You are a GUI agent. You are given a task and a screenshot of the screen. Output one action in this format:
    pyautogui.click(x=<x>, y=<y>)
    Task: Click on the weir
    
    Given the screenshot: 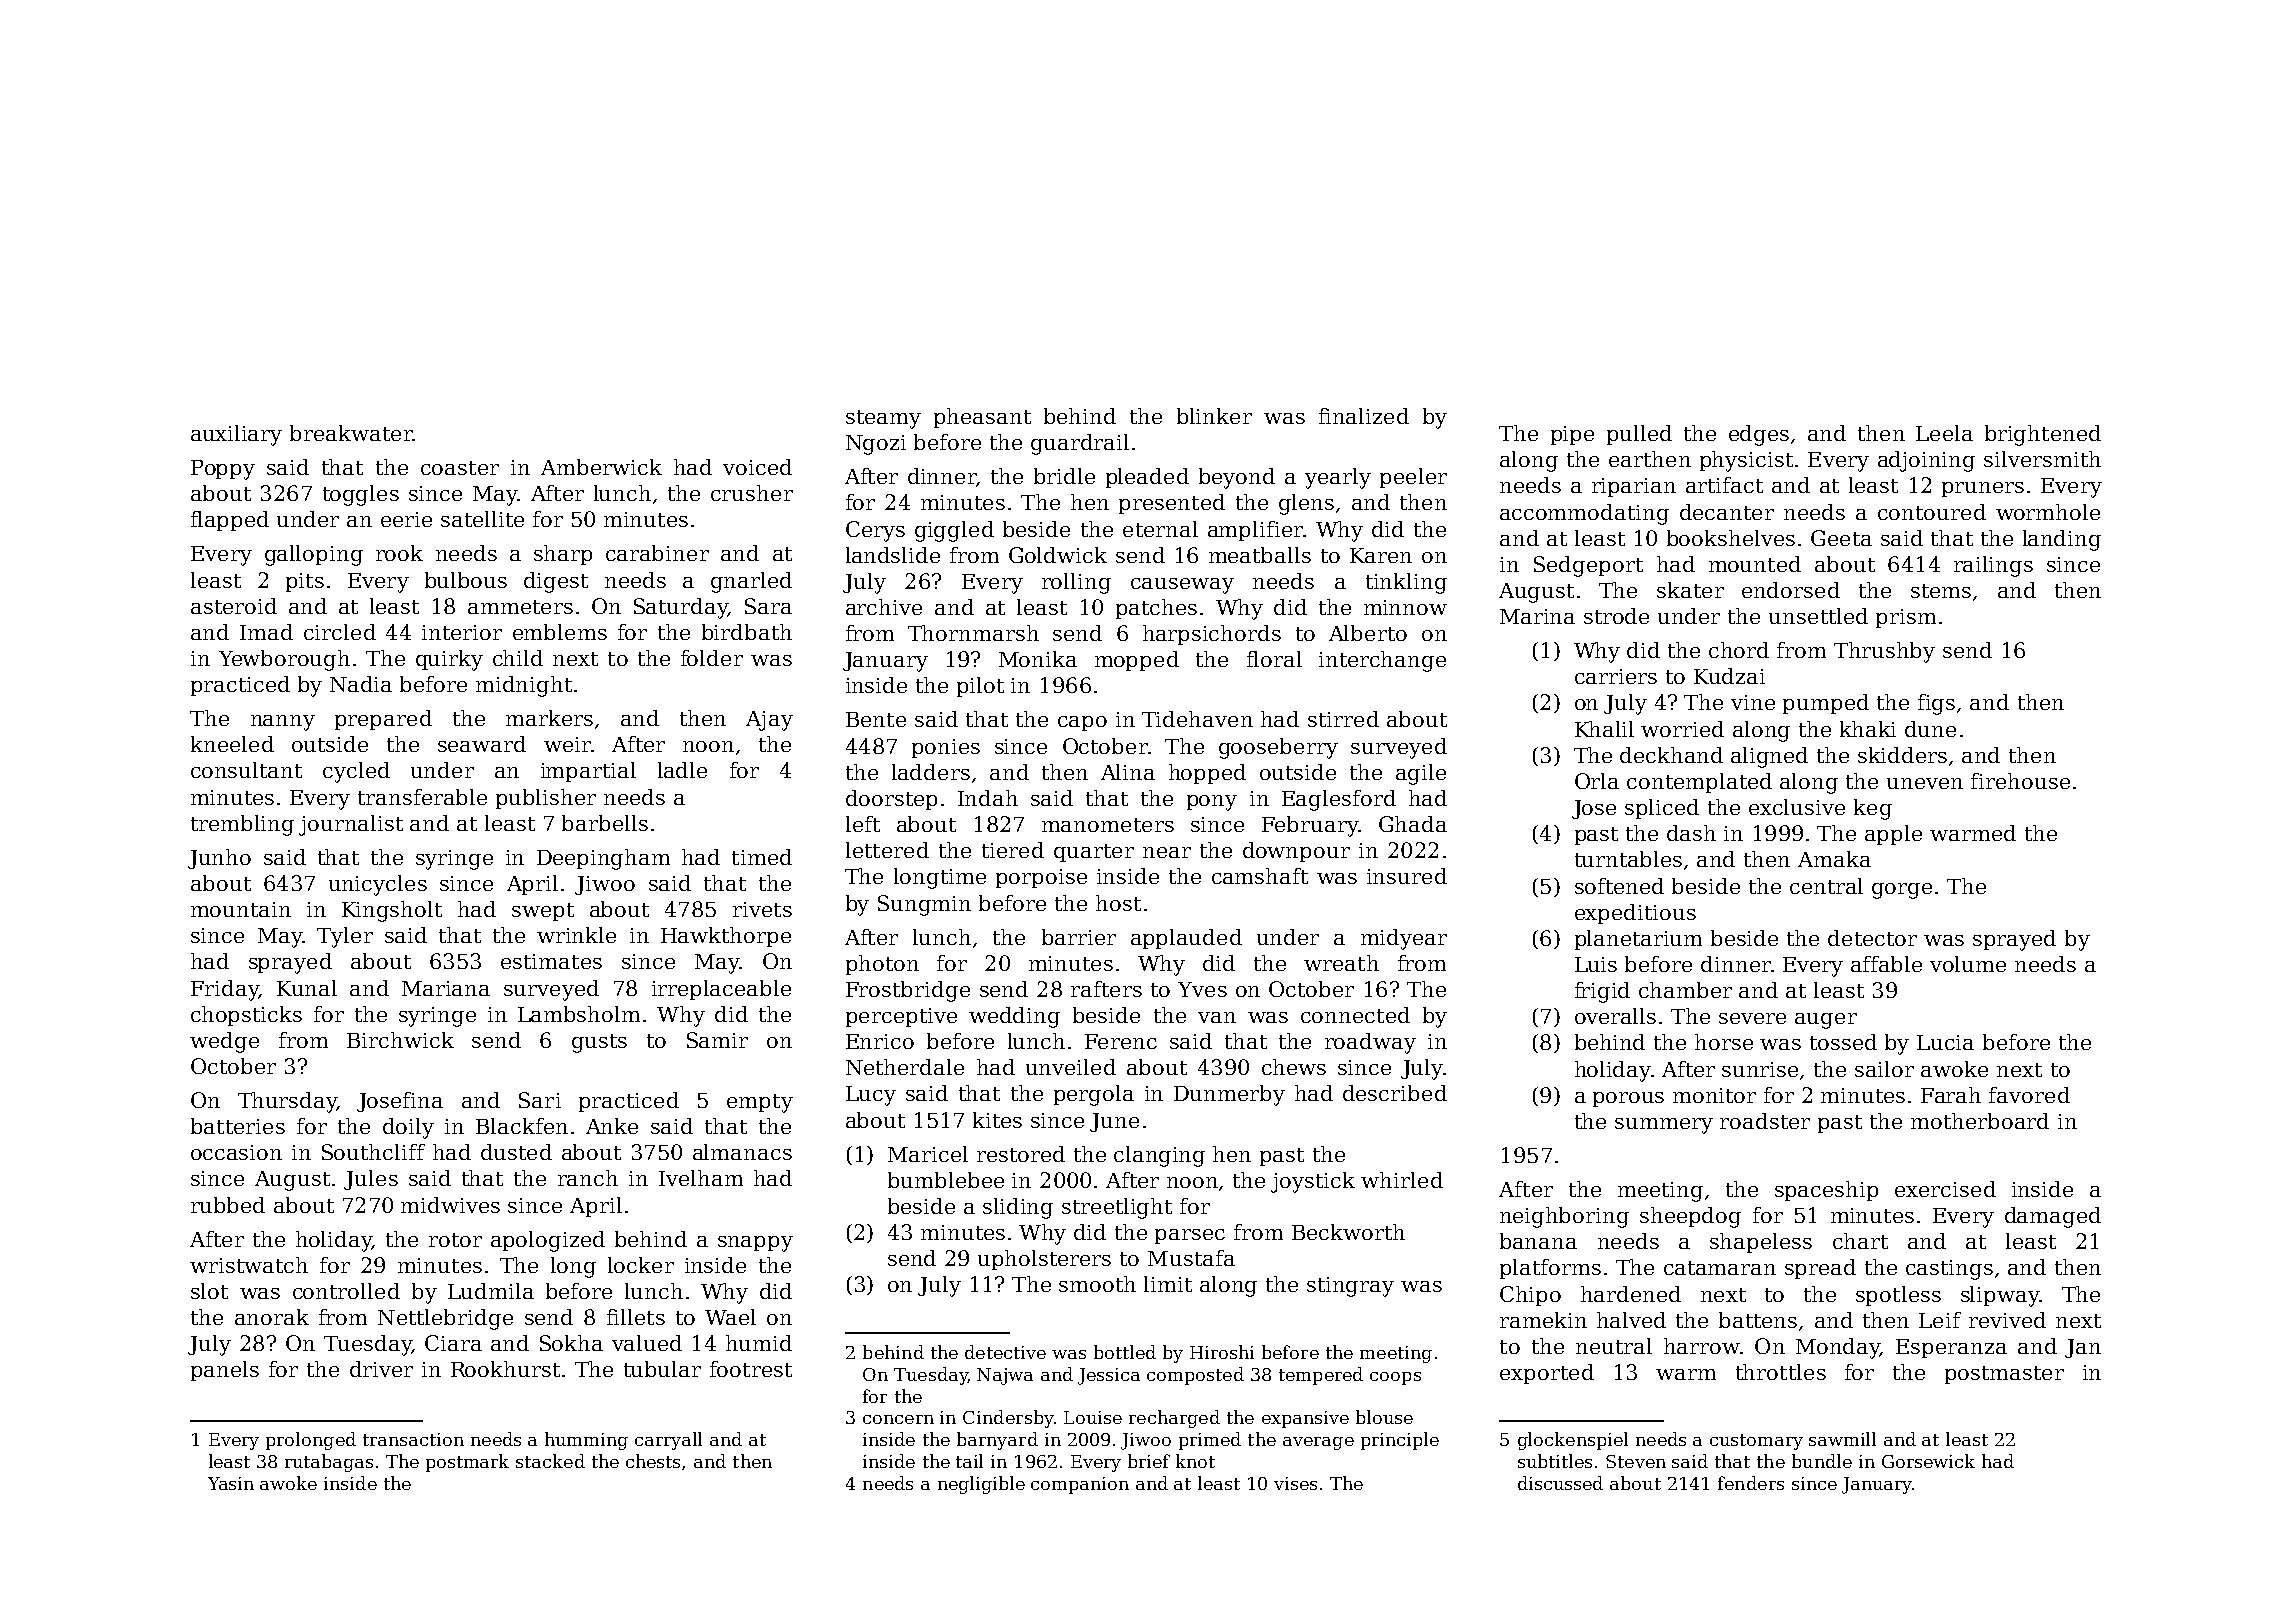 What is the action you would take?
    pyautogui.click(x=567, y=744)
